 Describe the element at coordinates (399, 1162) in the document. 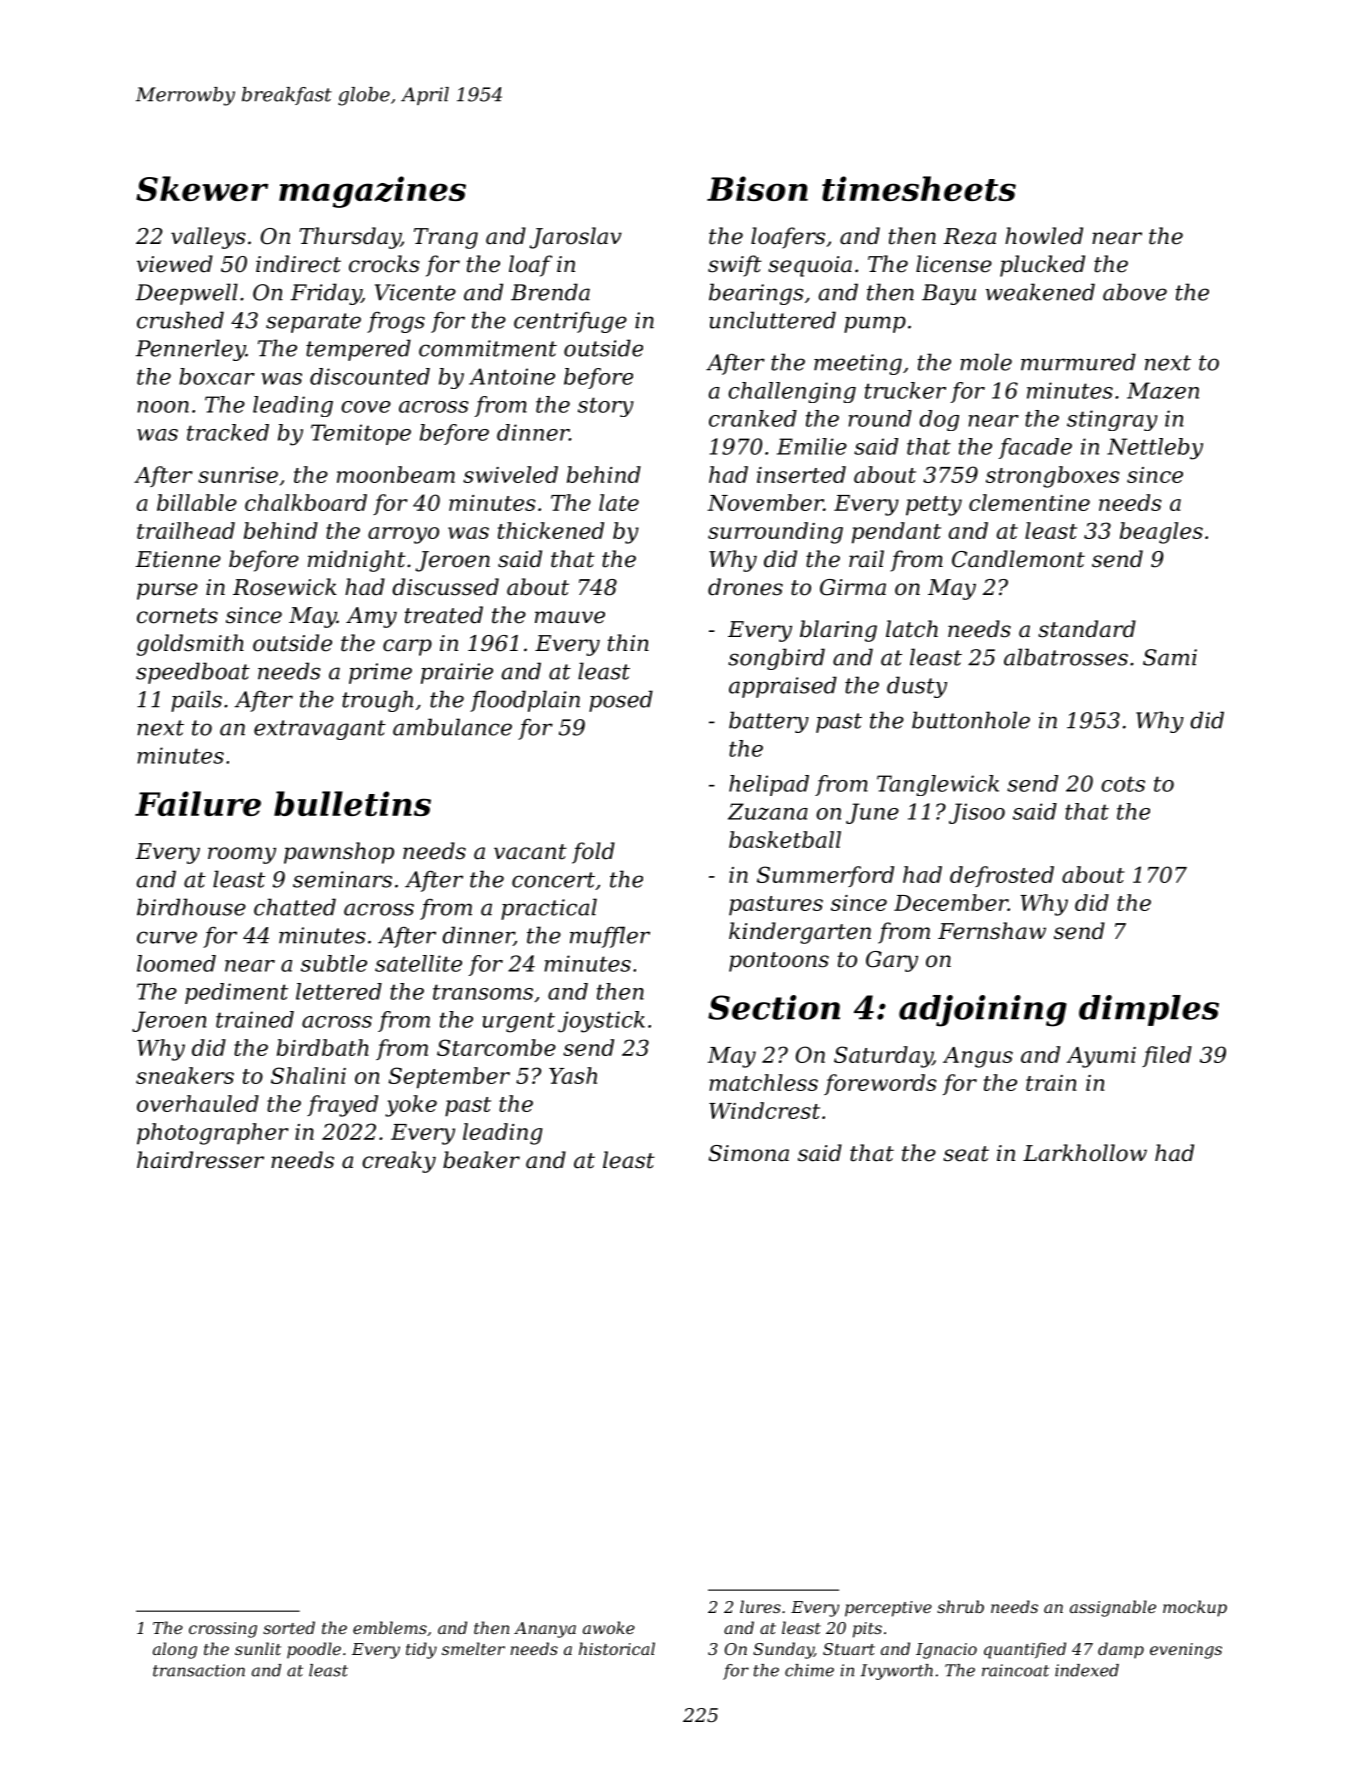

I see `creaky` at that location.
